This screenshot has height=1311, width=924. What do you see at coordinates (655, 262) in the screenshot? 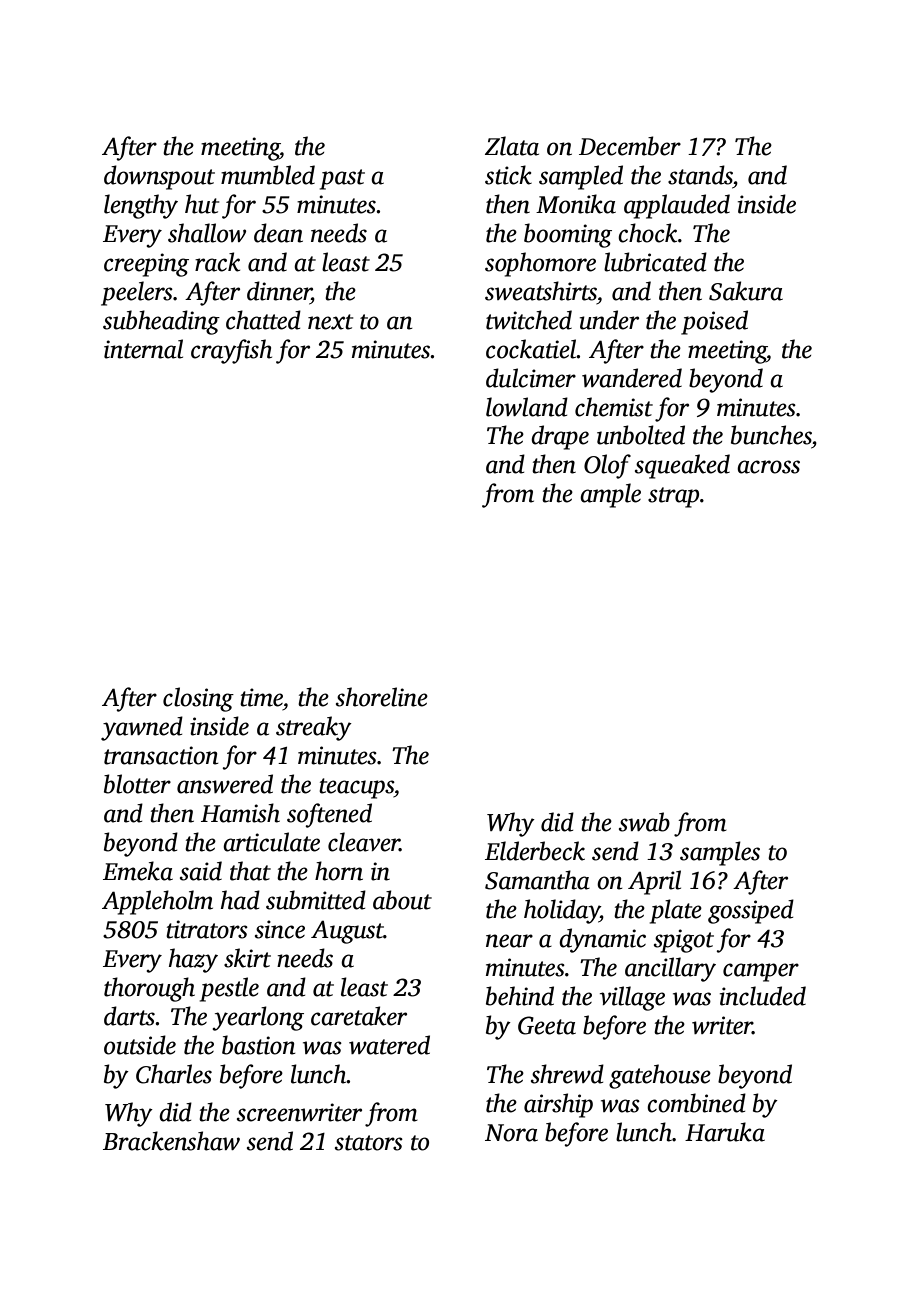
I see `lubricated` at bounding box center [655, 262].
